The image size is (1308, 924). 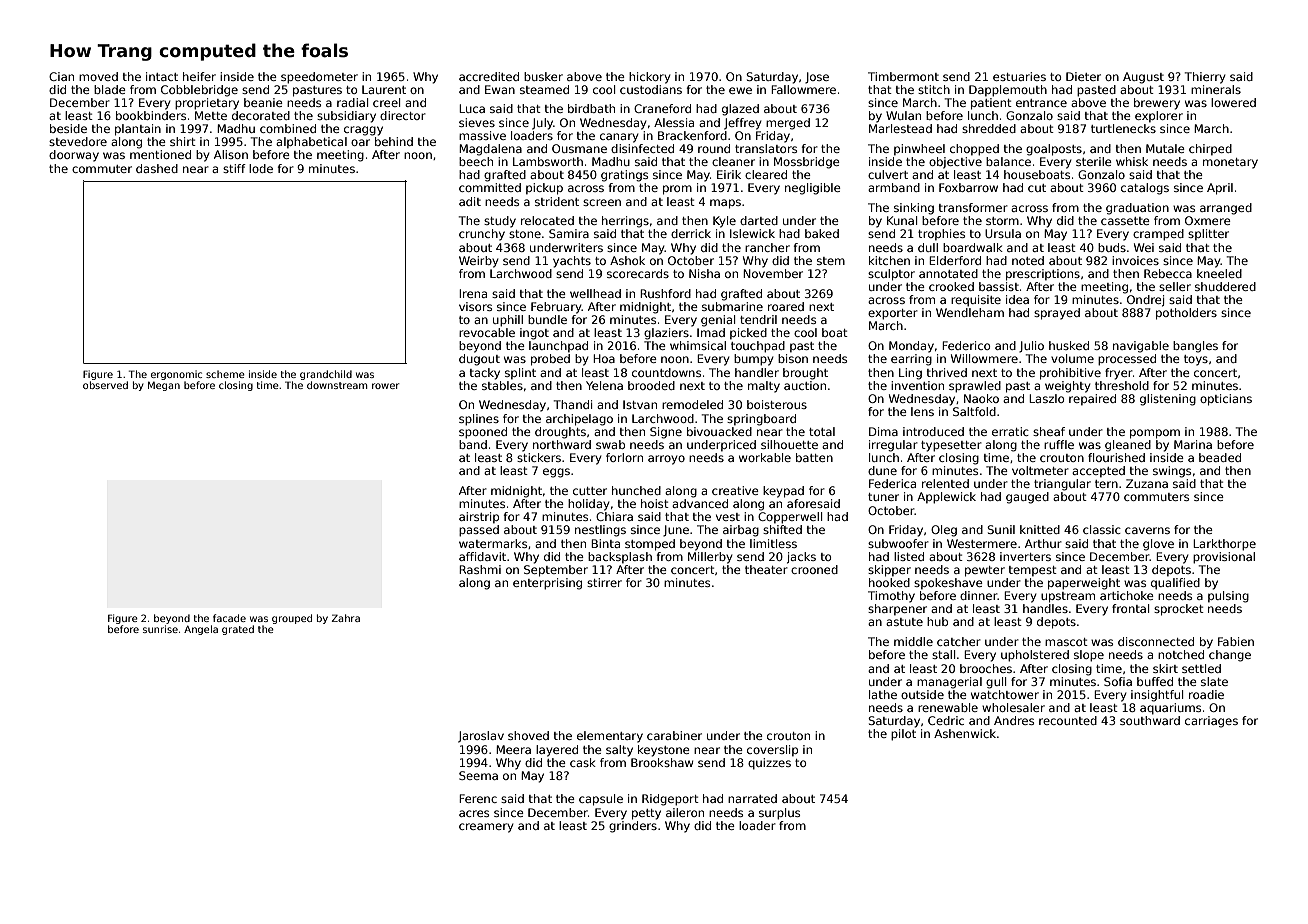 I want to click on observed, so click(x=105, y=385).
